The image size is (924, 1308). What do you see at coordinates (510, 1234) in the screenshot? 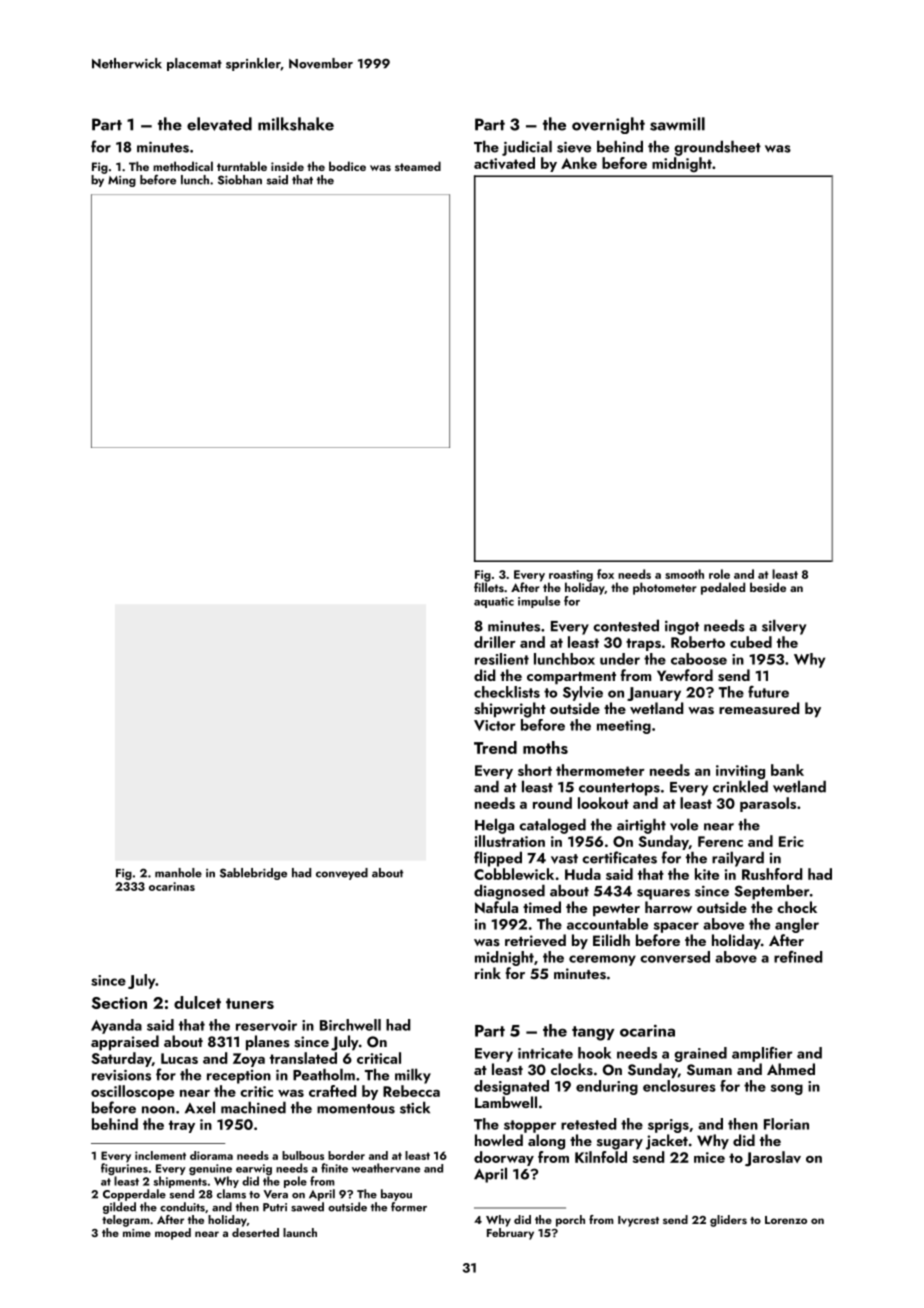
I see `February` at bounding box center [510, 1234].
